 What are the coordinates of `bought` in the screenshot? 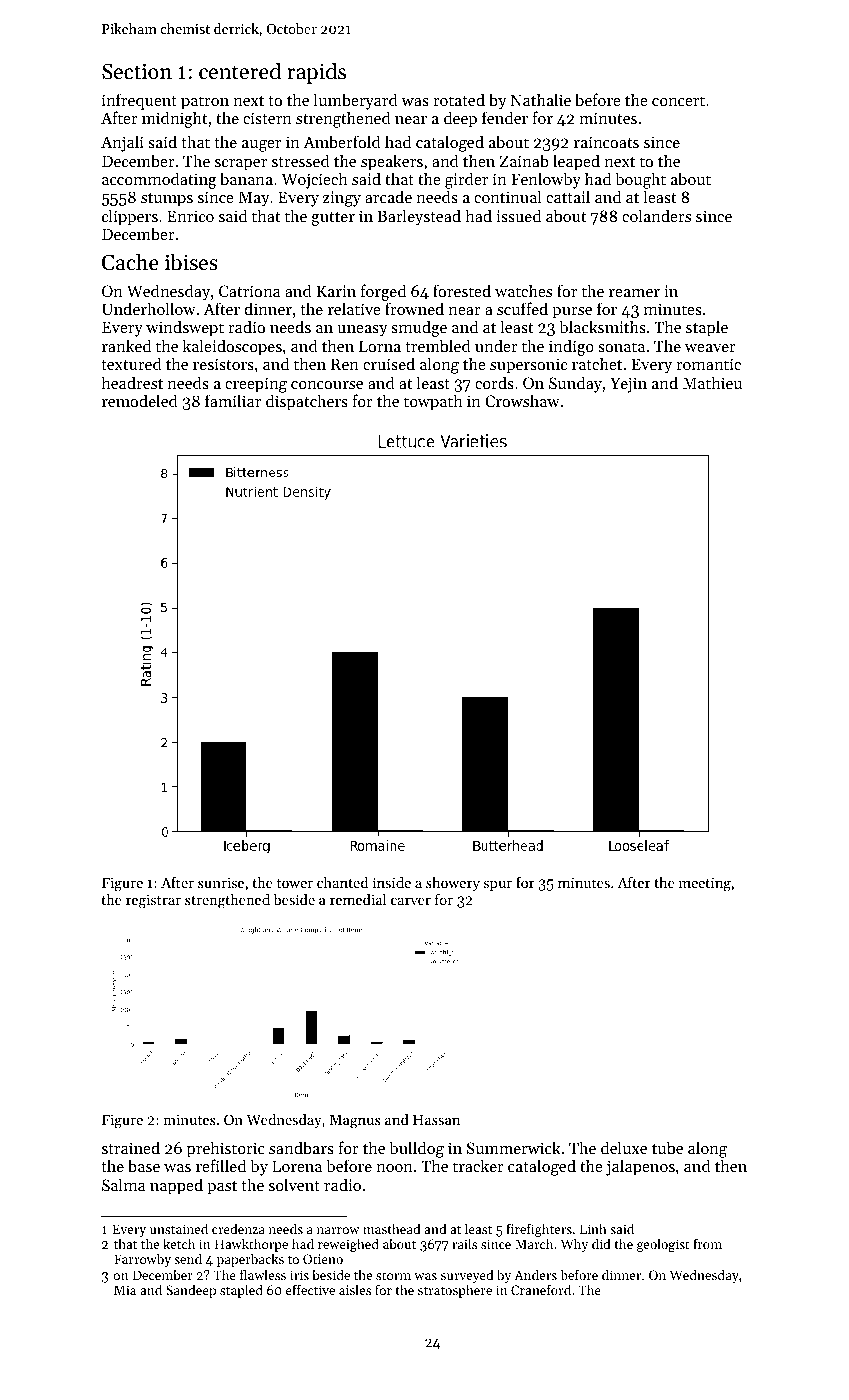 It's located at (641, 180).
